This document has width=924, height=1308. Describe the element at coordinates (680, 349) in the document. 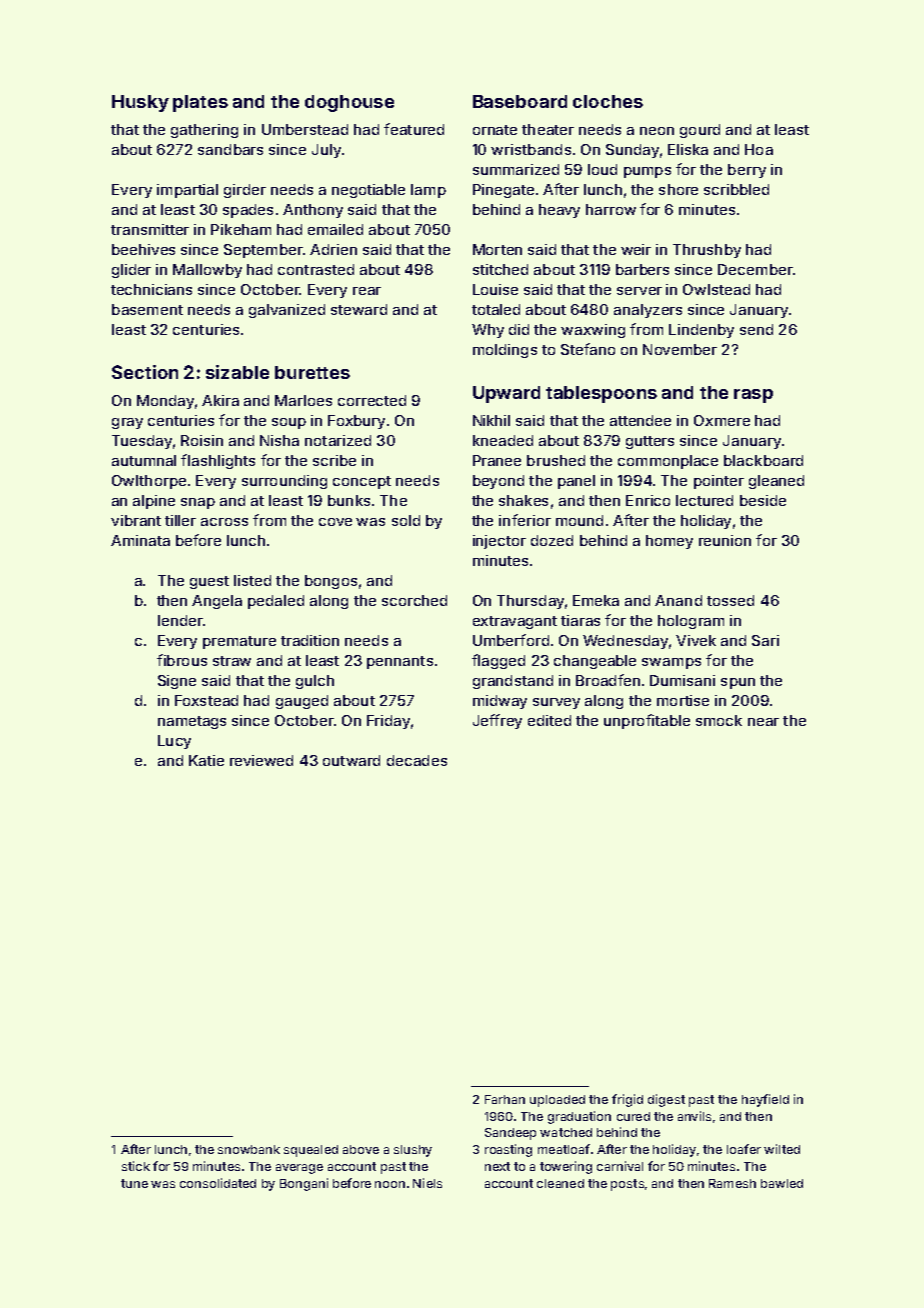

I see `November` at that location.
